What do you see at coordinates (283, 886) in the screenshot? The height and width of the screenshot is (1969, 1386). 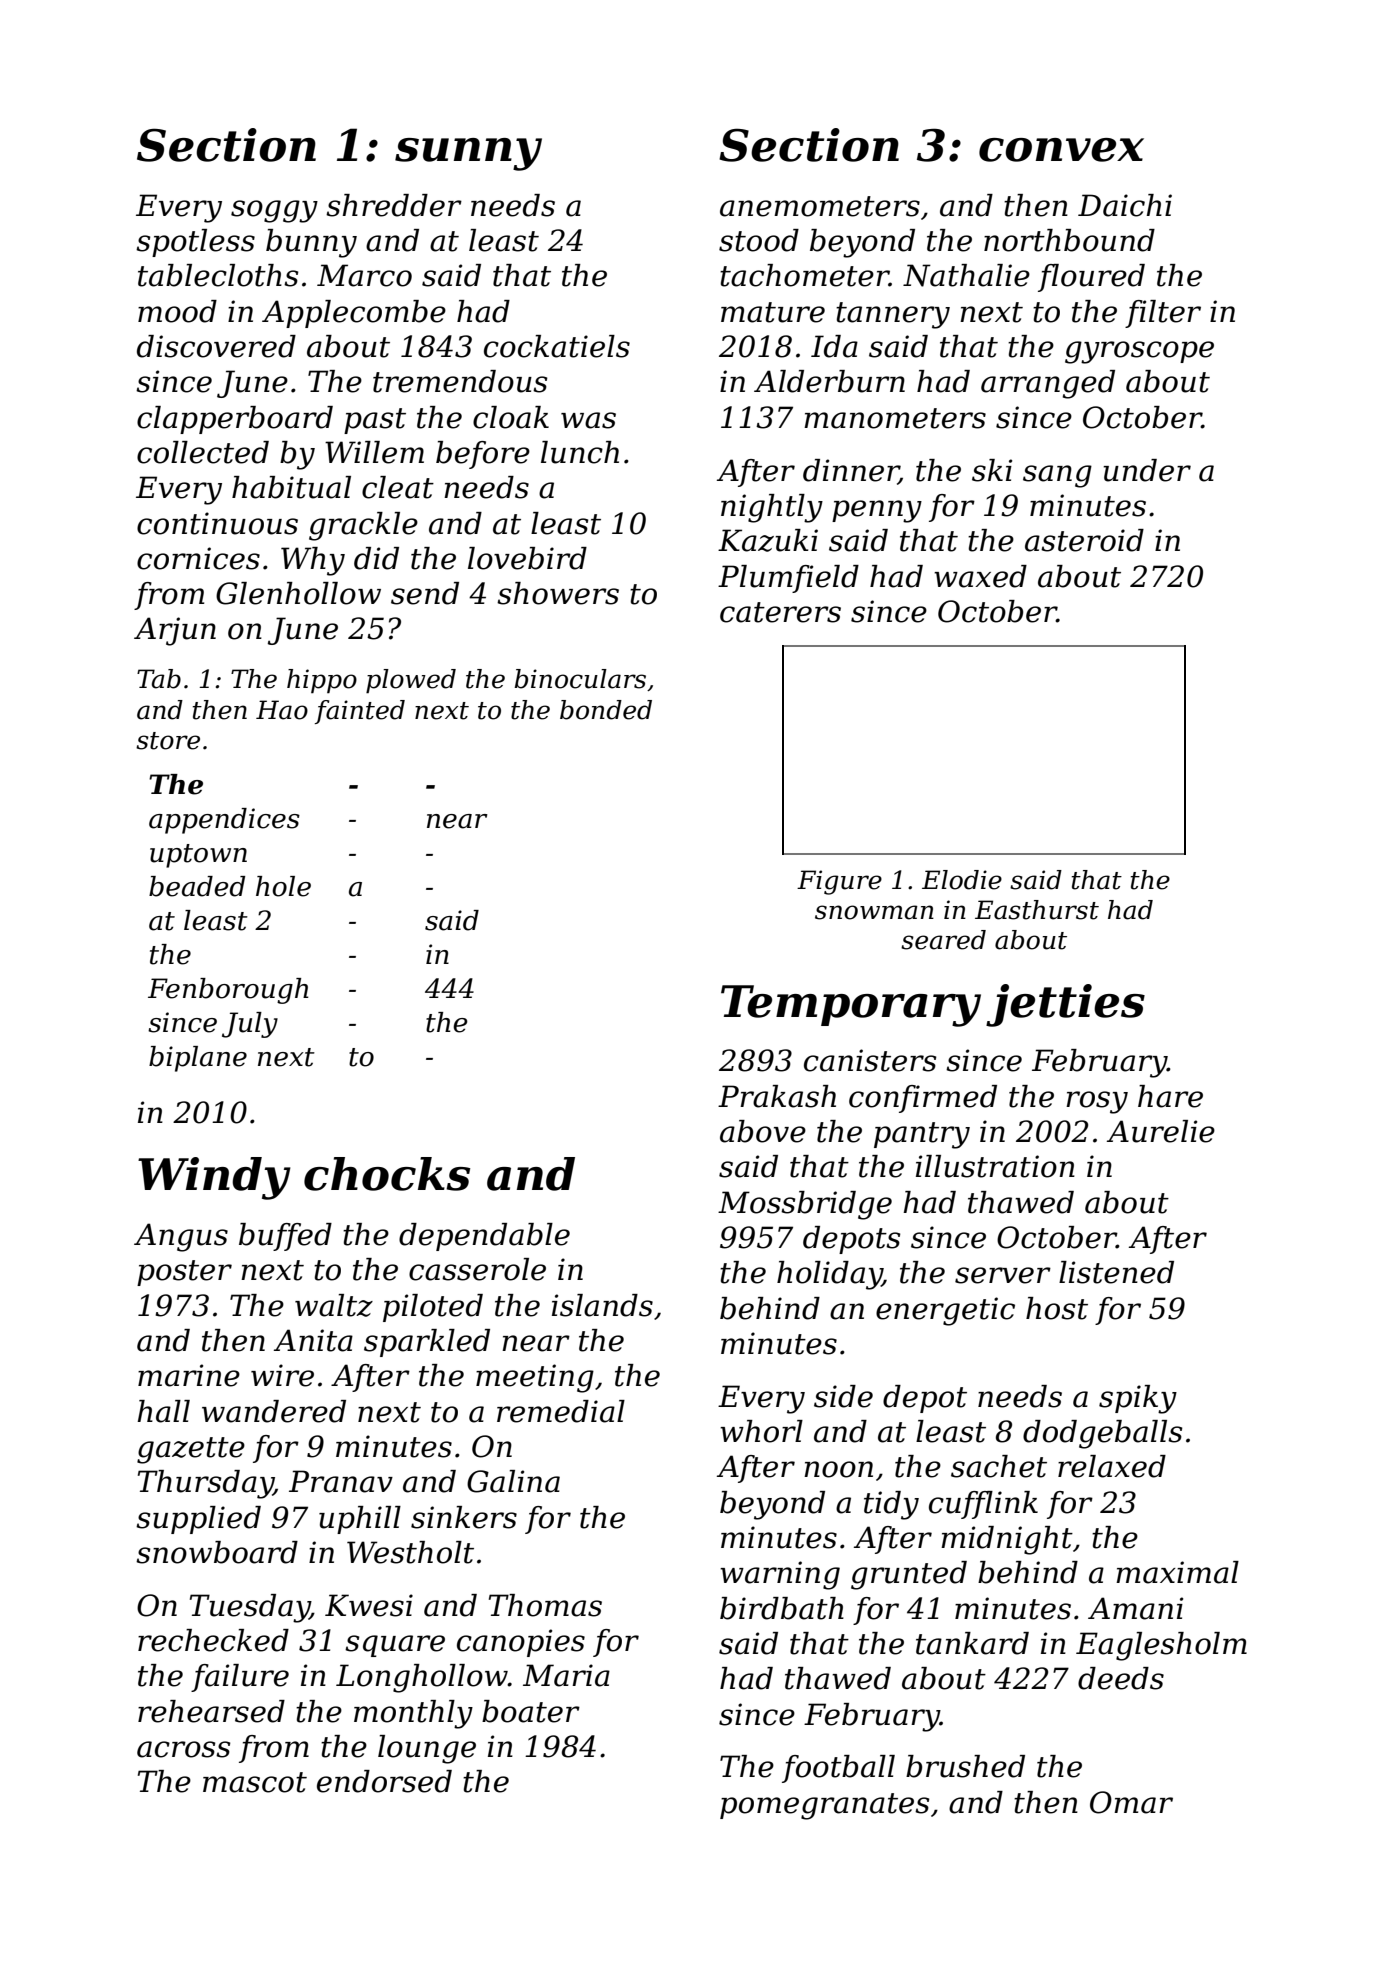 I see `hole` at bounding box center [283, 886].
